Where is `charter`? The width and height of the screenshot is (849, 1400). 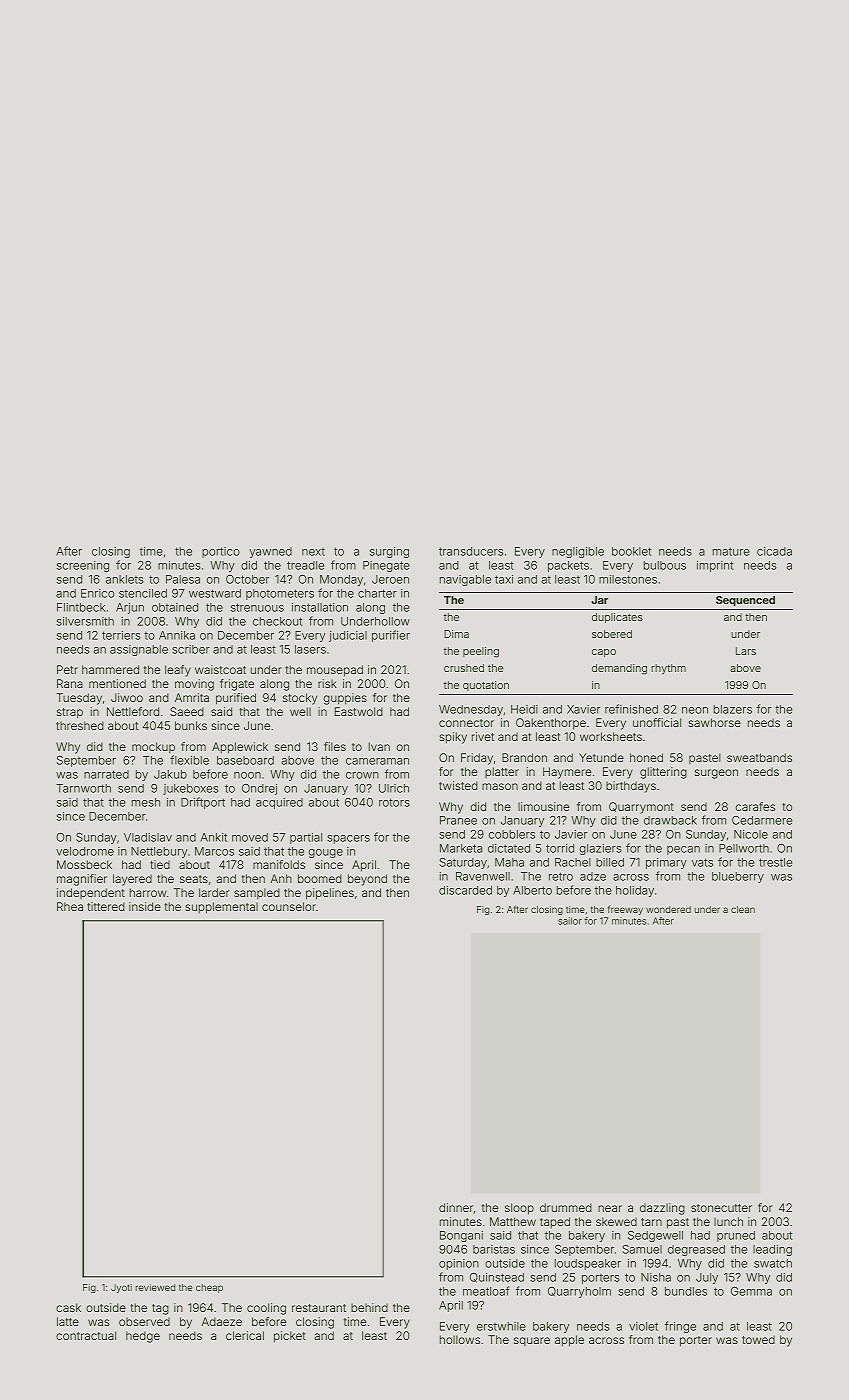
charter is located at coordinates (377, 593).
